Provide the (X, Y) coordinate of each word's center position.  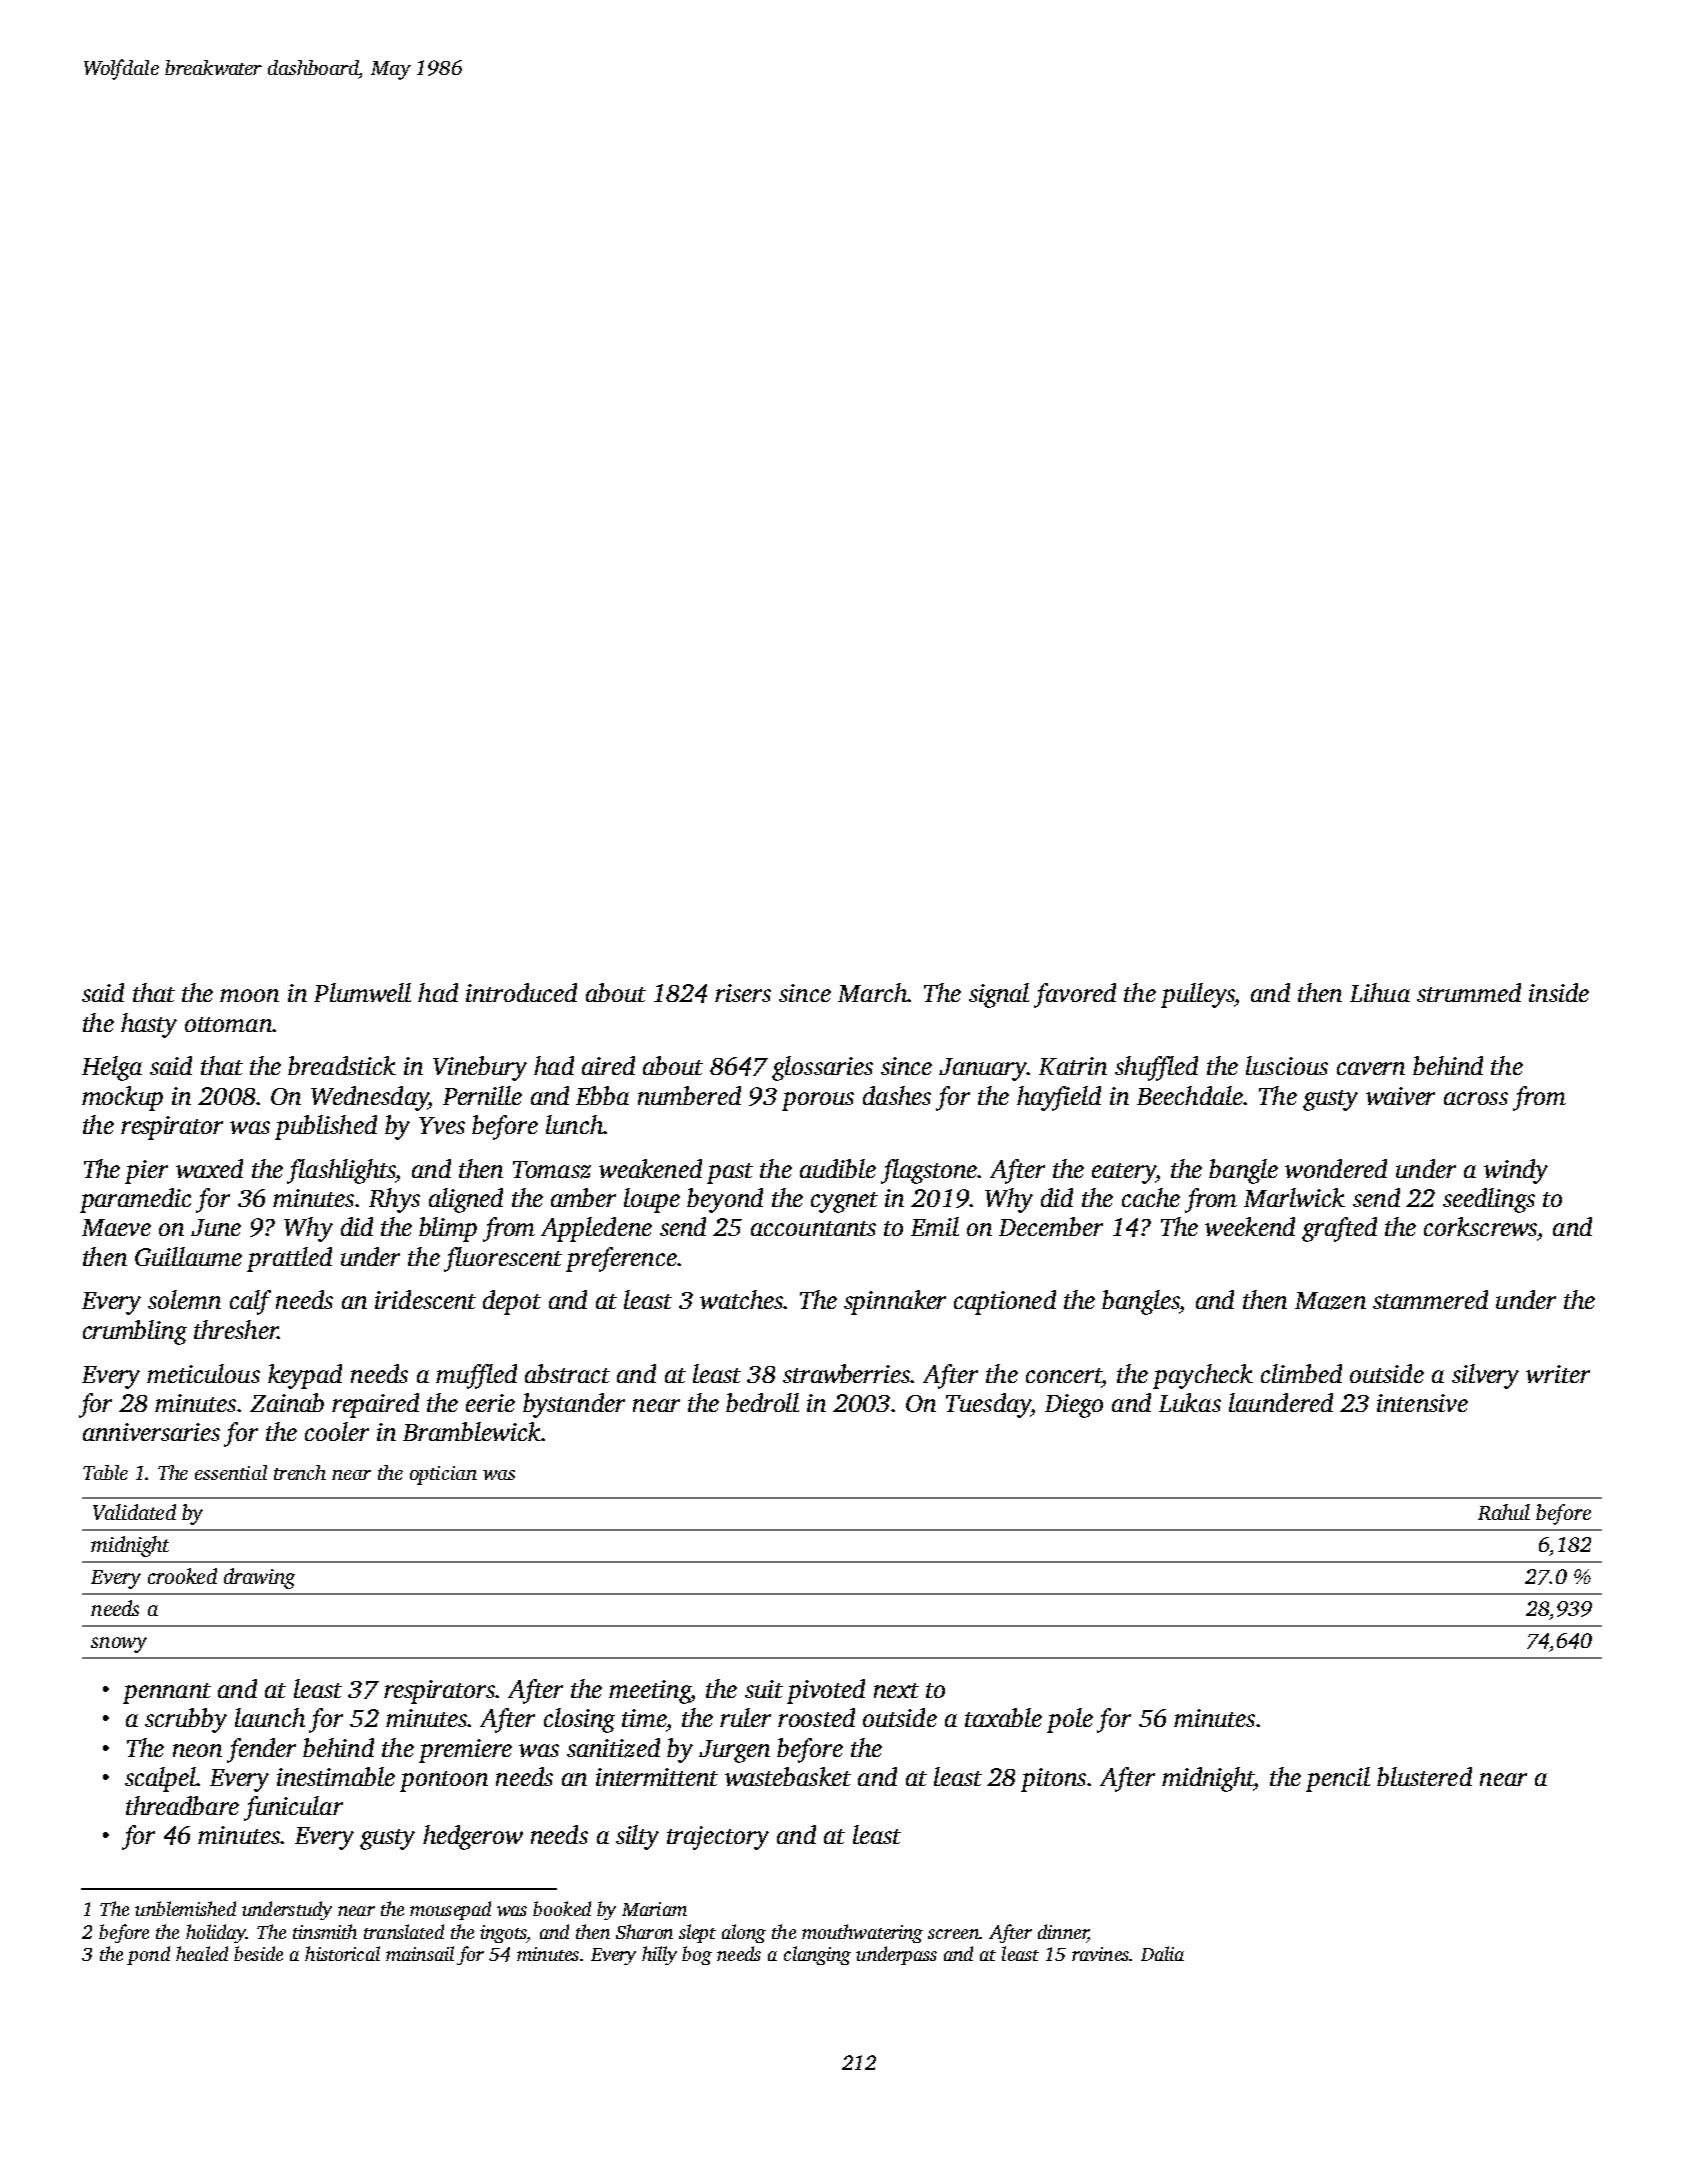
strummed (1469, 992)
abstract (567, 1373)
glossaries (822, 1068)
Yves (442, 1125)
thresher (236, 1329)
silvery (1485, 1376)
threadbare (182, 1805)
